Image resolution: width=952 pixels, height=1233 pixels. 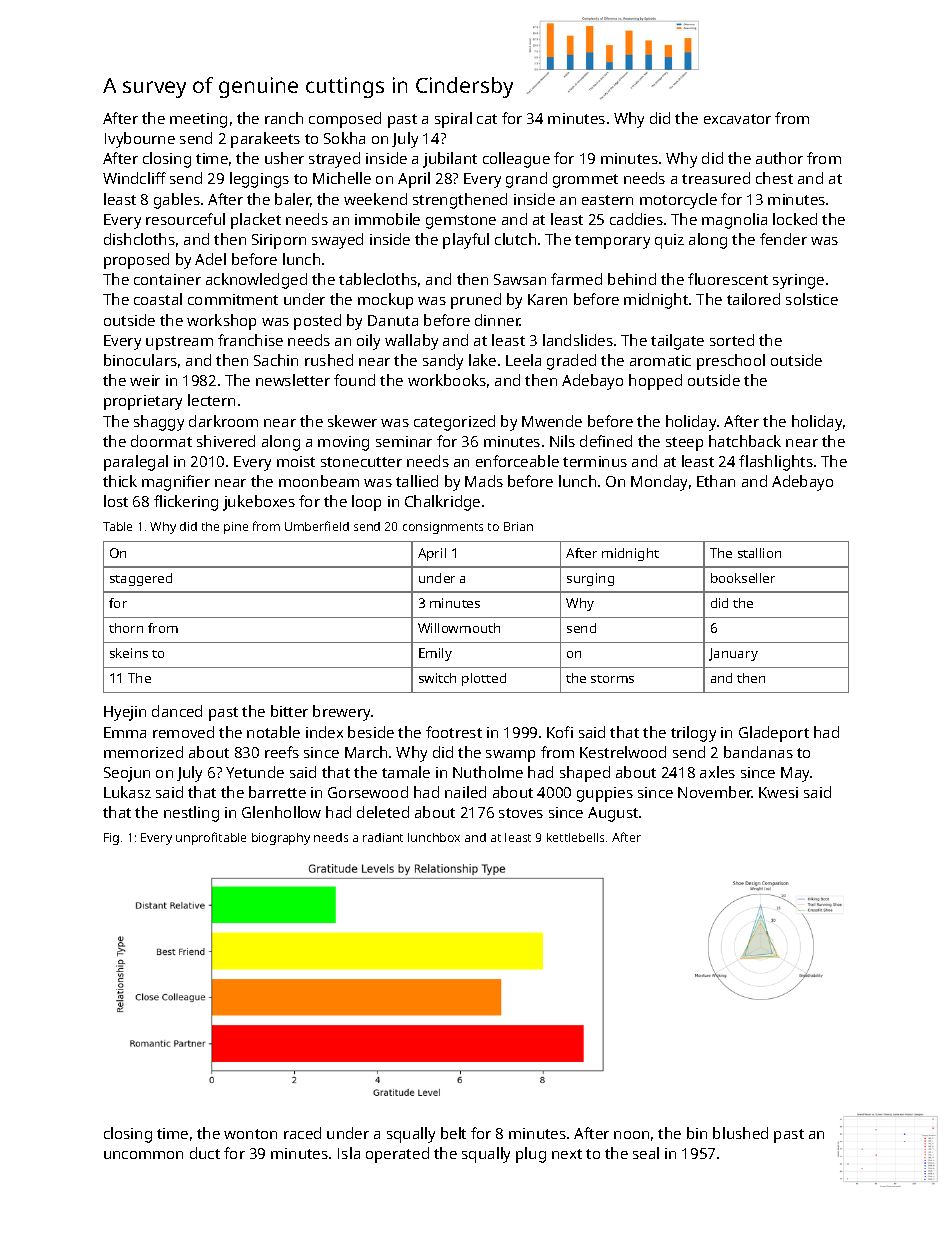 What do you see at coordinates (293, 380) in the screenshot?
I see `newsletter` at bounding box center [293, 380].
